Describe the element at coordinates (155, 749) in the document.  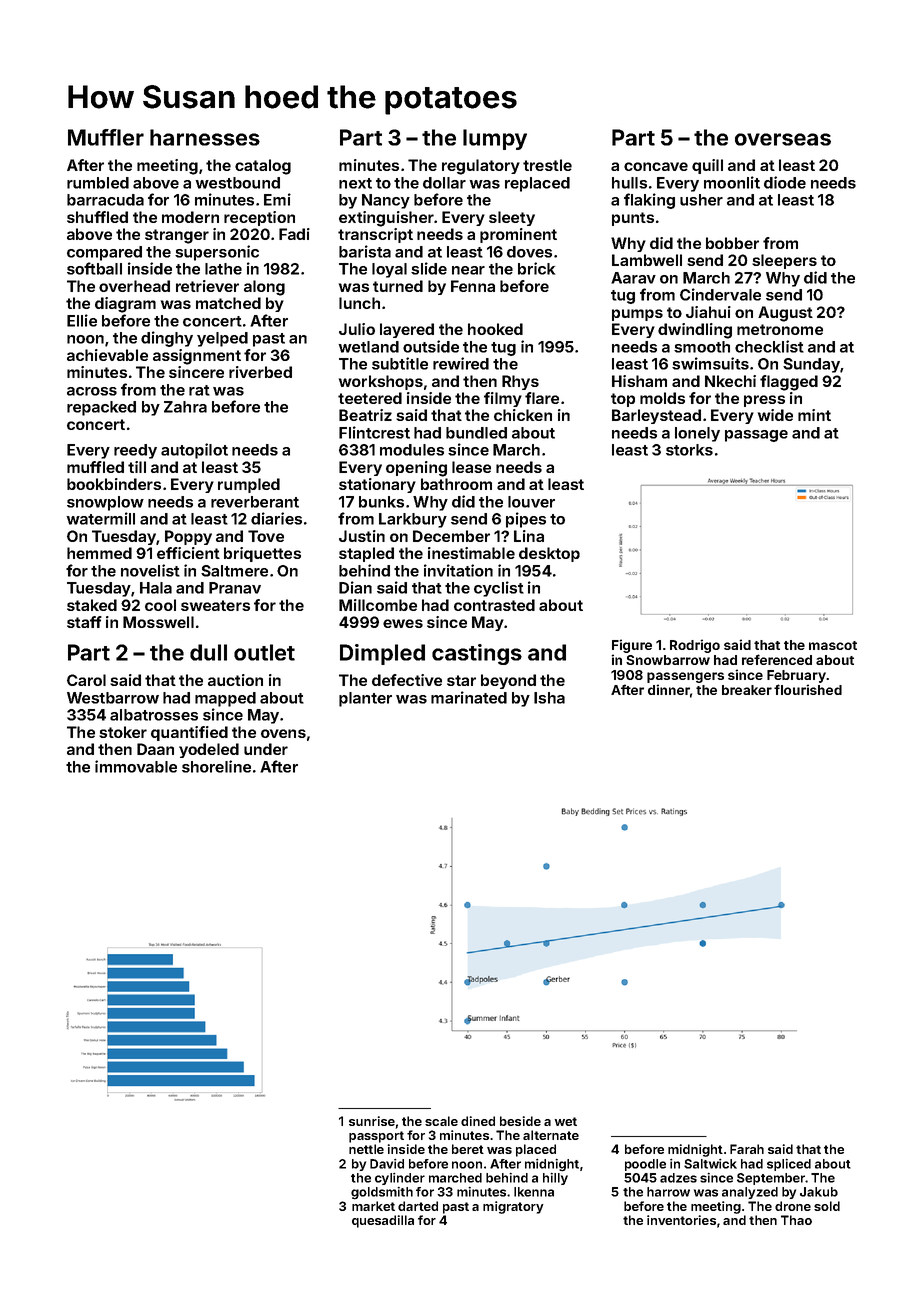
I see `Daan` at that location.
